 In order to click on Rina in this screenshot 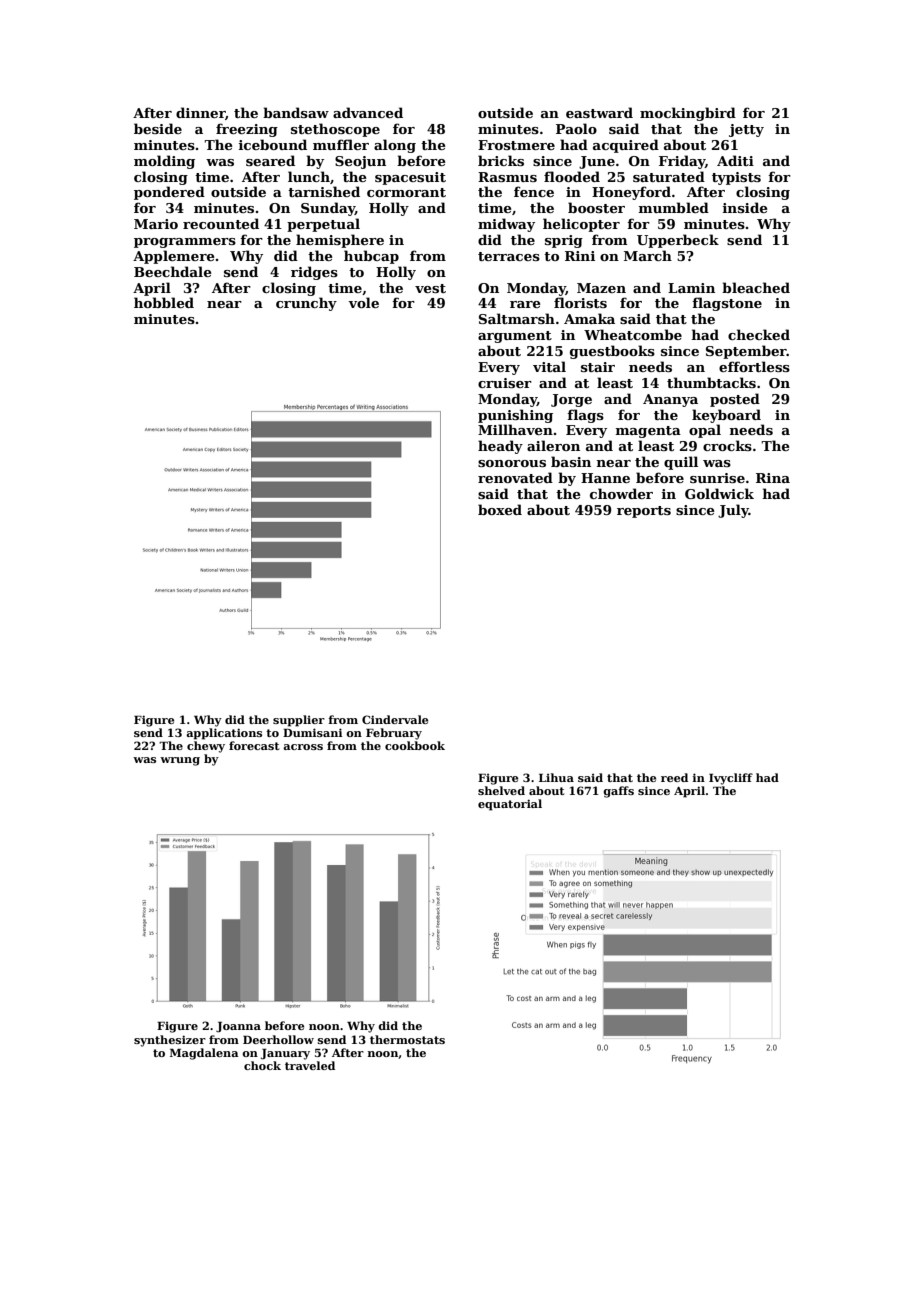, I will do `click(773, 478)`.
